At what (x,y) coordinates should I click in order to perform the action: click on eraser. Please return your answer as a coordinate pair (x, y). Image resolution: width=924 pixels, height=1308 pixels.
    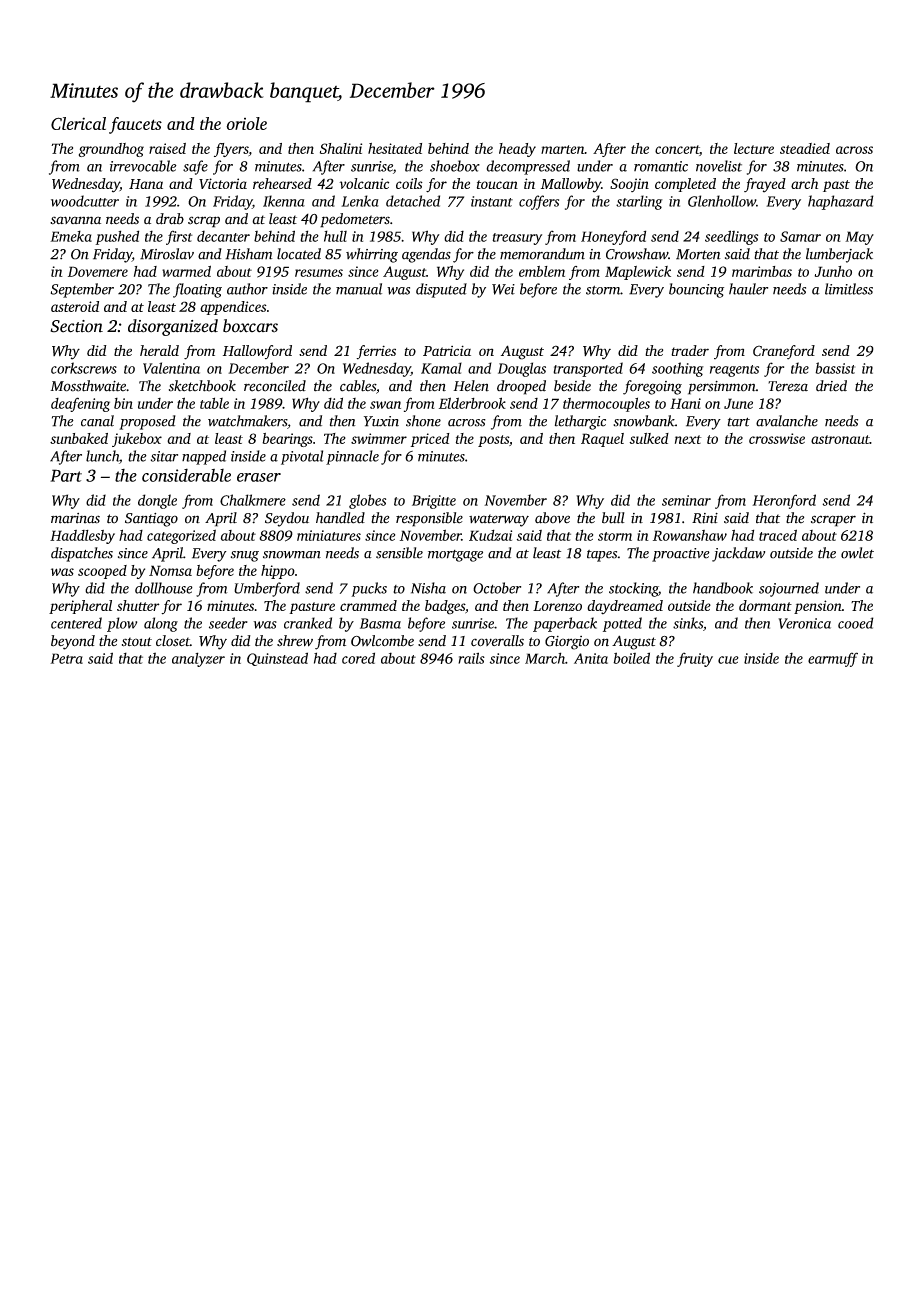
    Looking at the image, I should click on (259, 477).
